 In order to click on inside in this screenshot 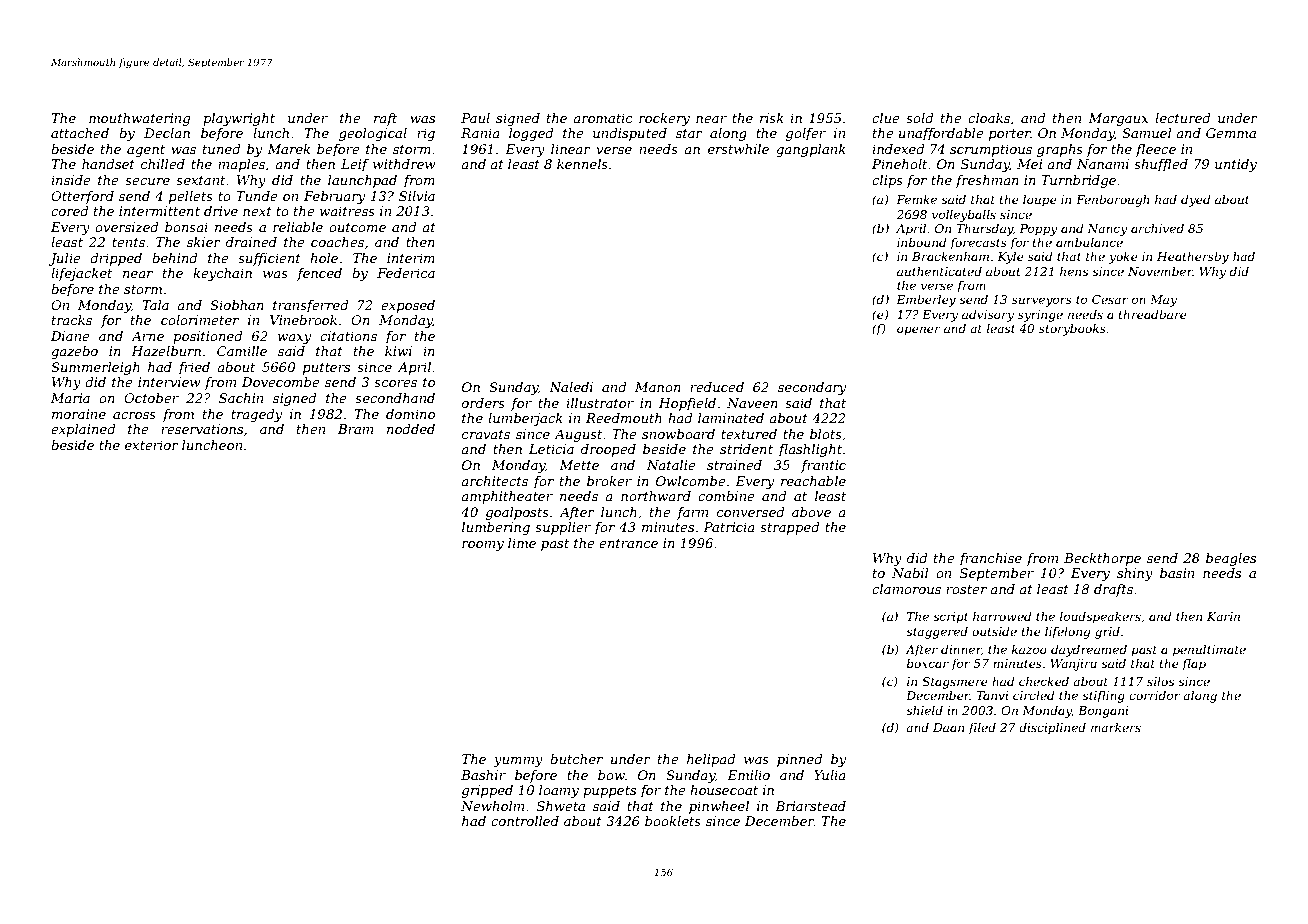, I will do `click(71, 180)`.
